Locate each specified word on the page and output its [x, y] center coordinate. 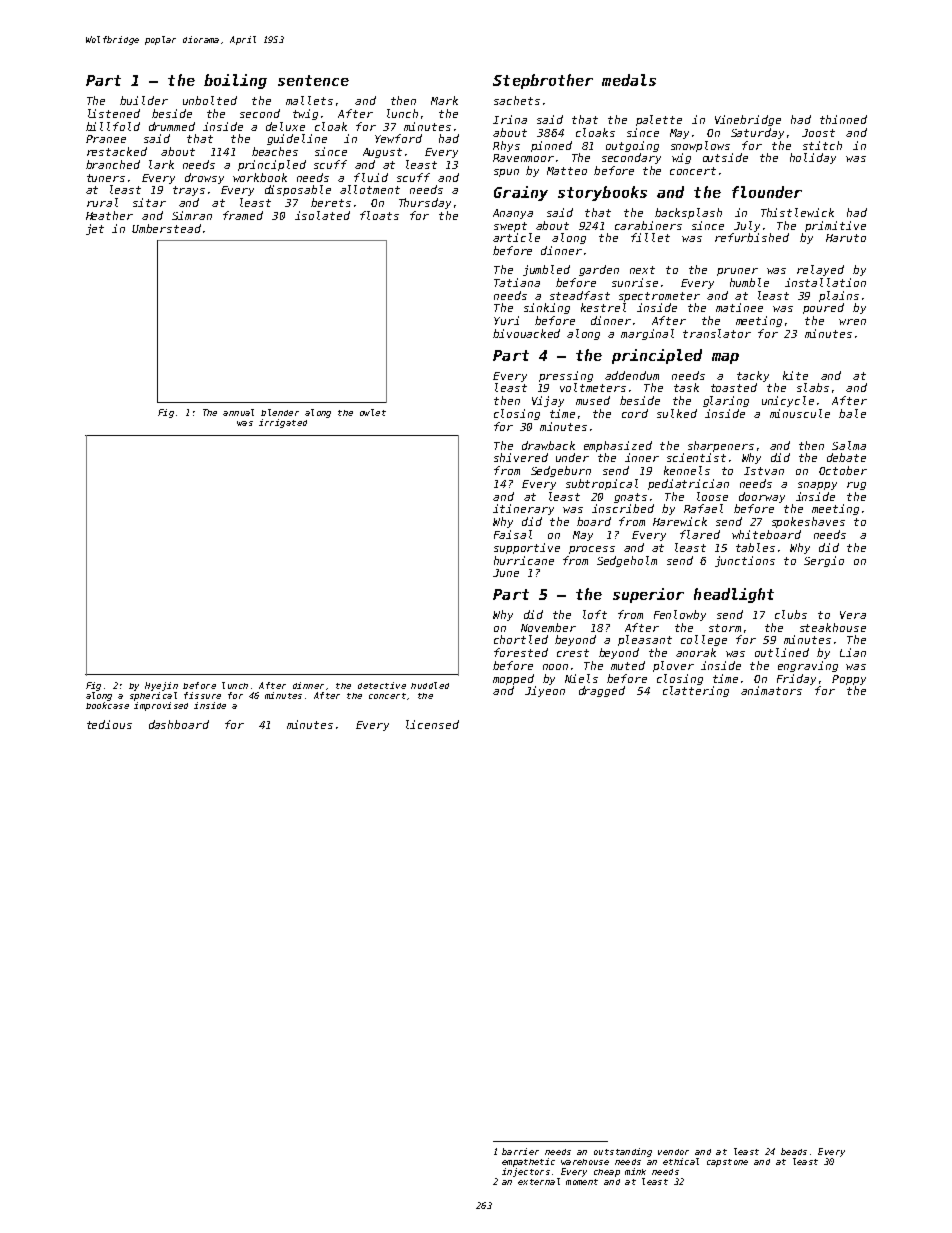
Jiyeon [545, 691]
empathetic [528, 1162]
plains [839, 296]
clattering [696, 691]
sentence [313, 80]
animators [771, 690]
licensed [432, 724]
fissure [202, 695]
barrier [520, 1151]
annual [238, 412]
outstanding [623, 1152]
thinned [843, 119]
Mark [444, 100]
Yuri [506, 320]
